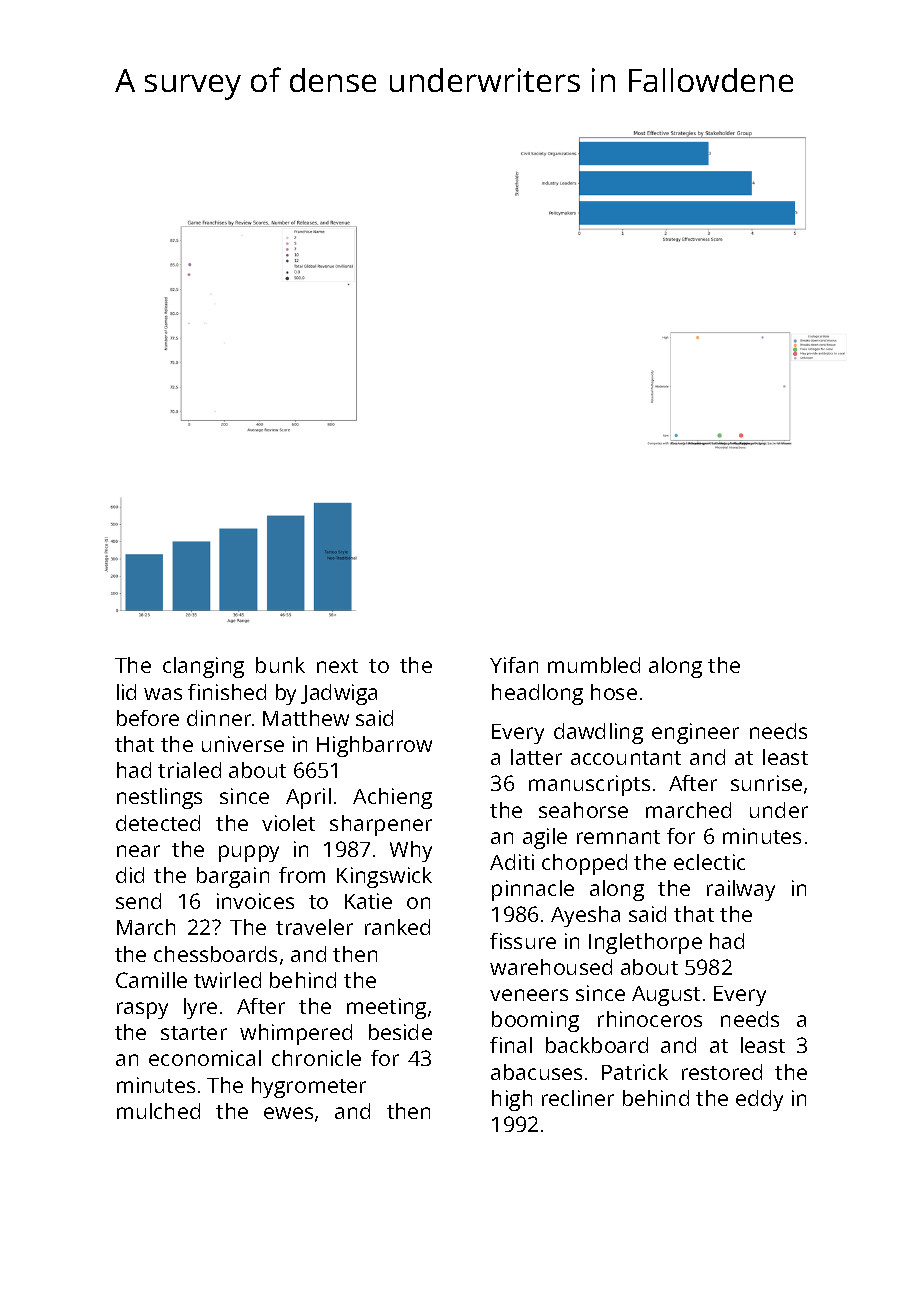  What do you see at coordinates (288, 1113) in the screenshot?
I see `ewes` at bounding box center [288, 1113].
